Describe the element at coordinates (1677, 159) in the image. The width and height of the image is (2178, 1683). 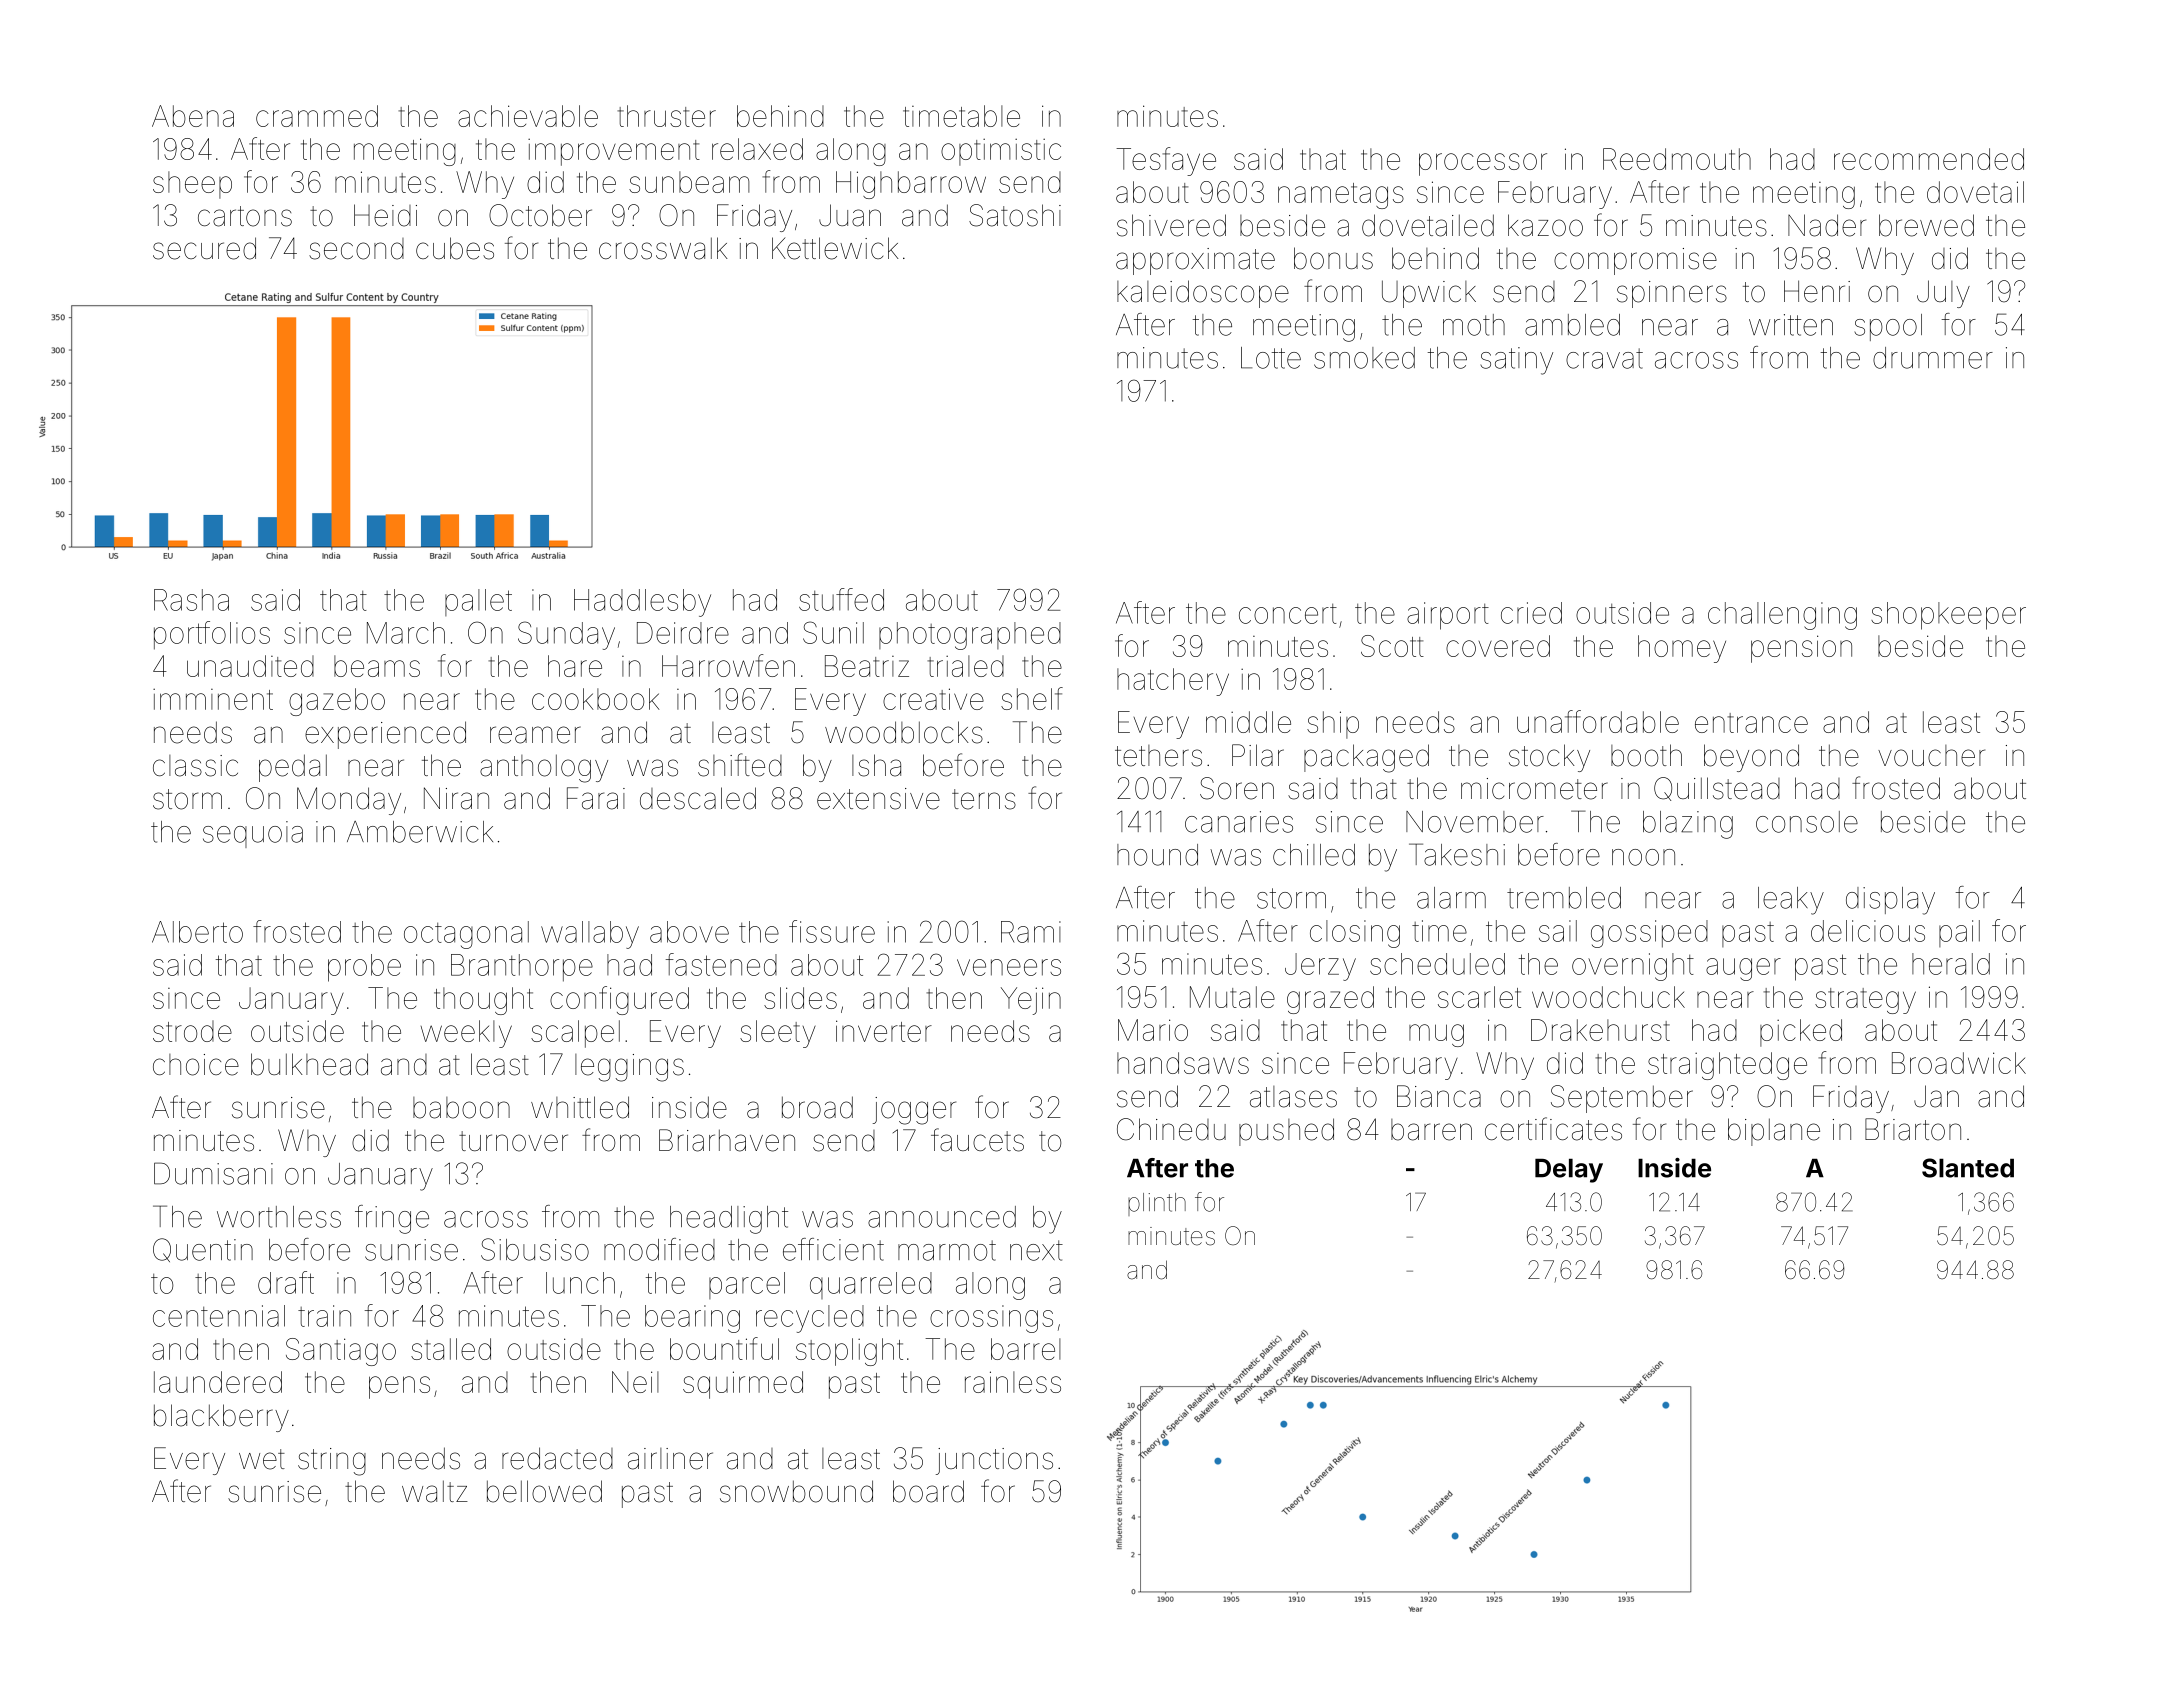
I see `Reedmouth` at that location.
